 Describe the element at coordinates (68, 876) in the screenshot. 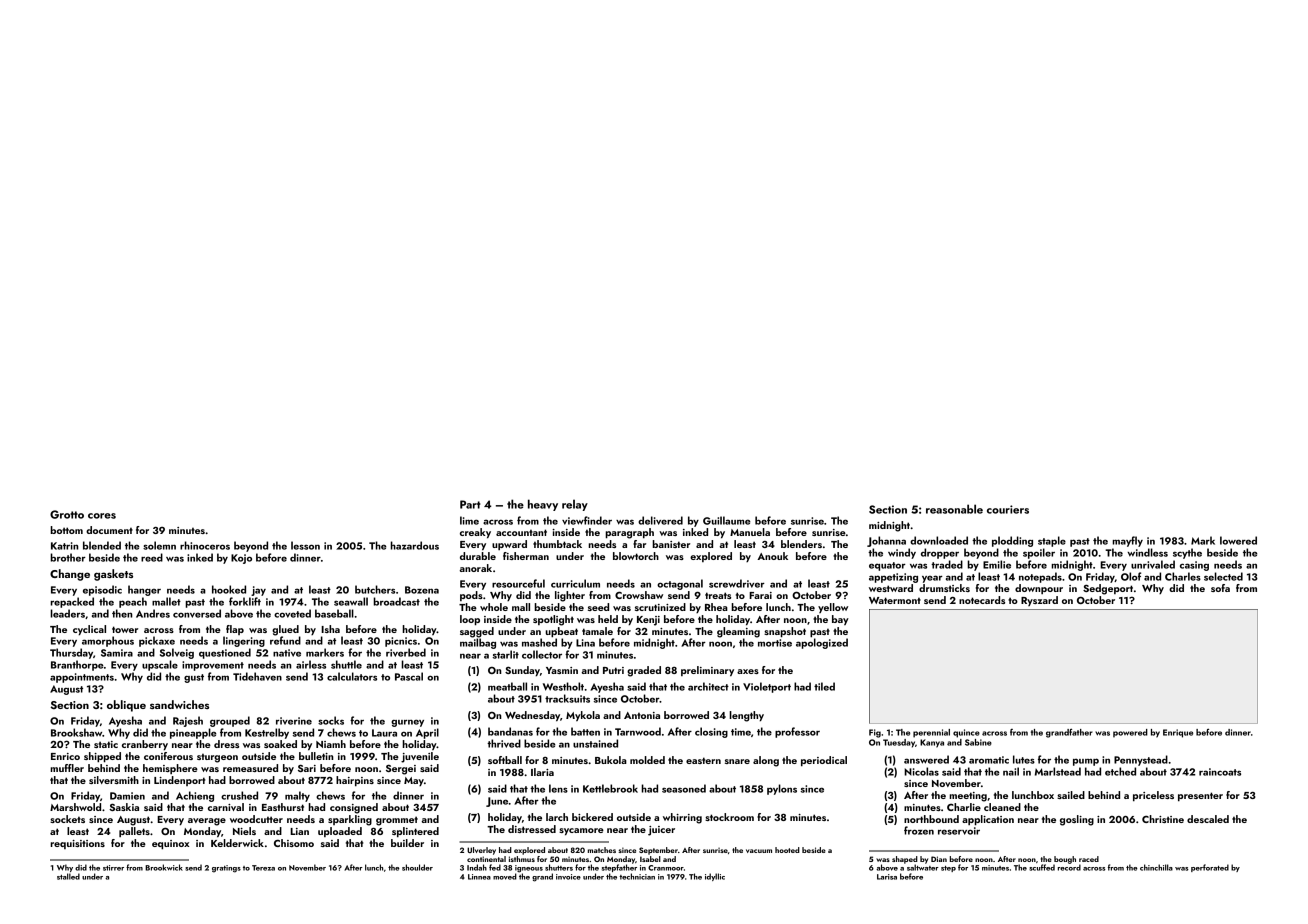

I see `stalled` at that location.
